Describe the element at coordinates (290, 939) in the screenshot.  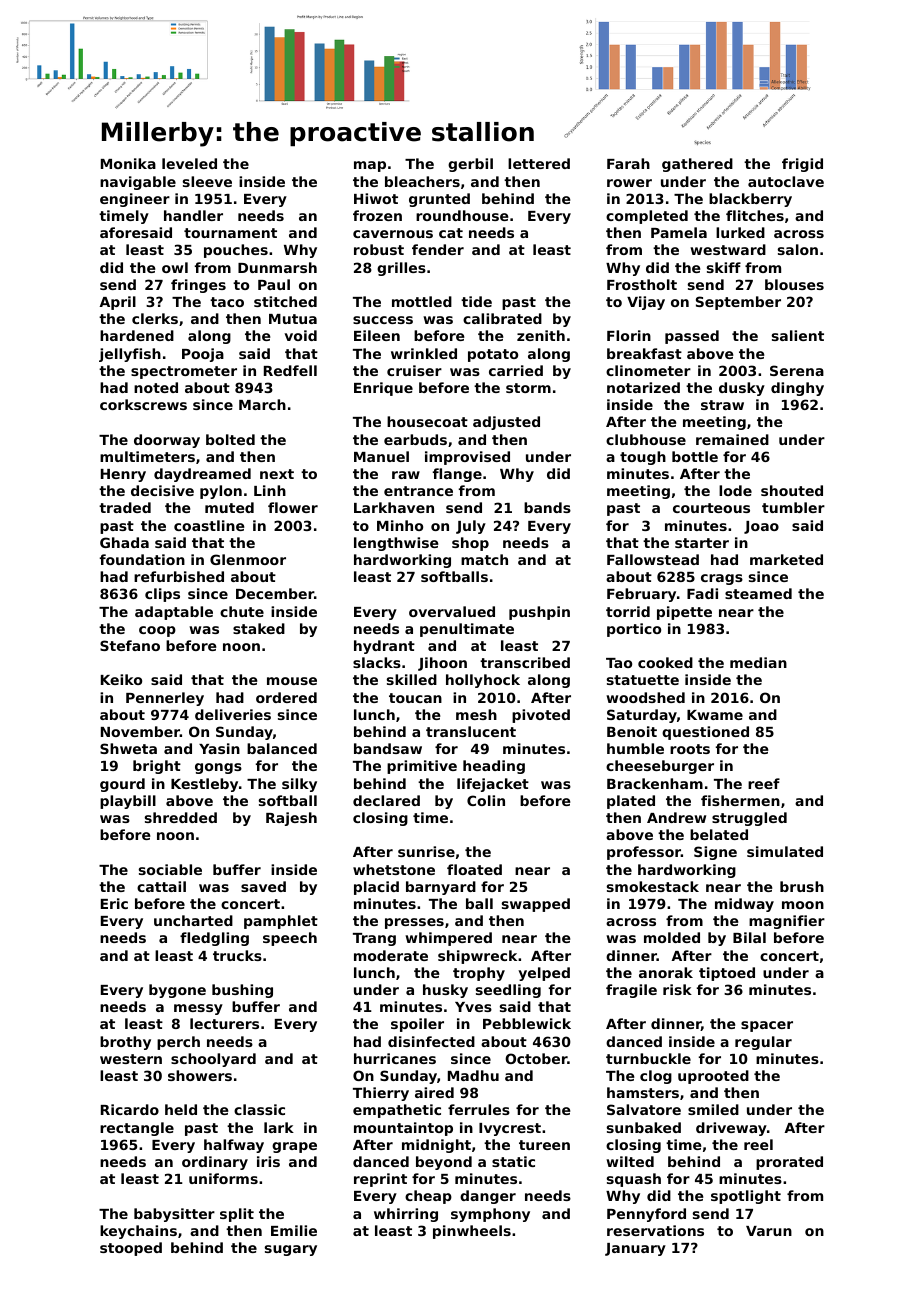
I see `speech` at that location.
